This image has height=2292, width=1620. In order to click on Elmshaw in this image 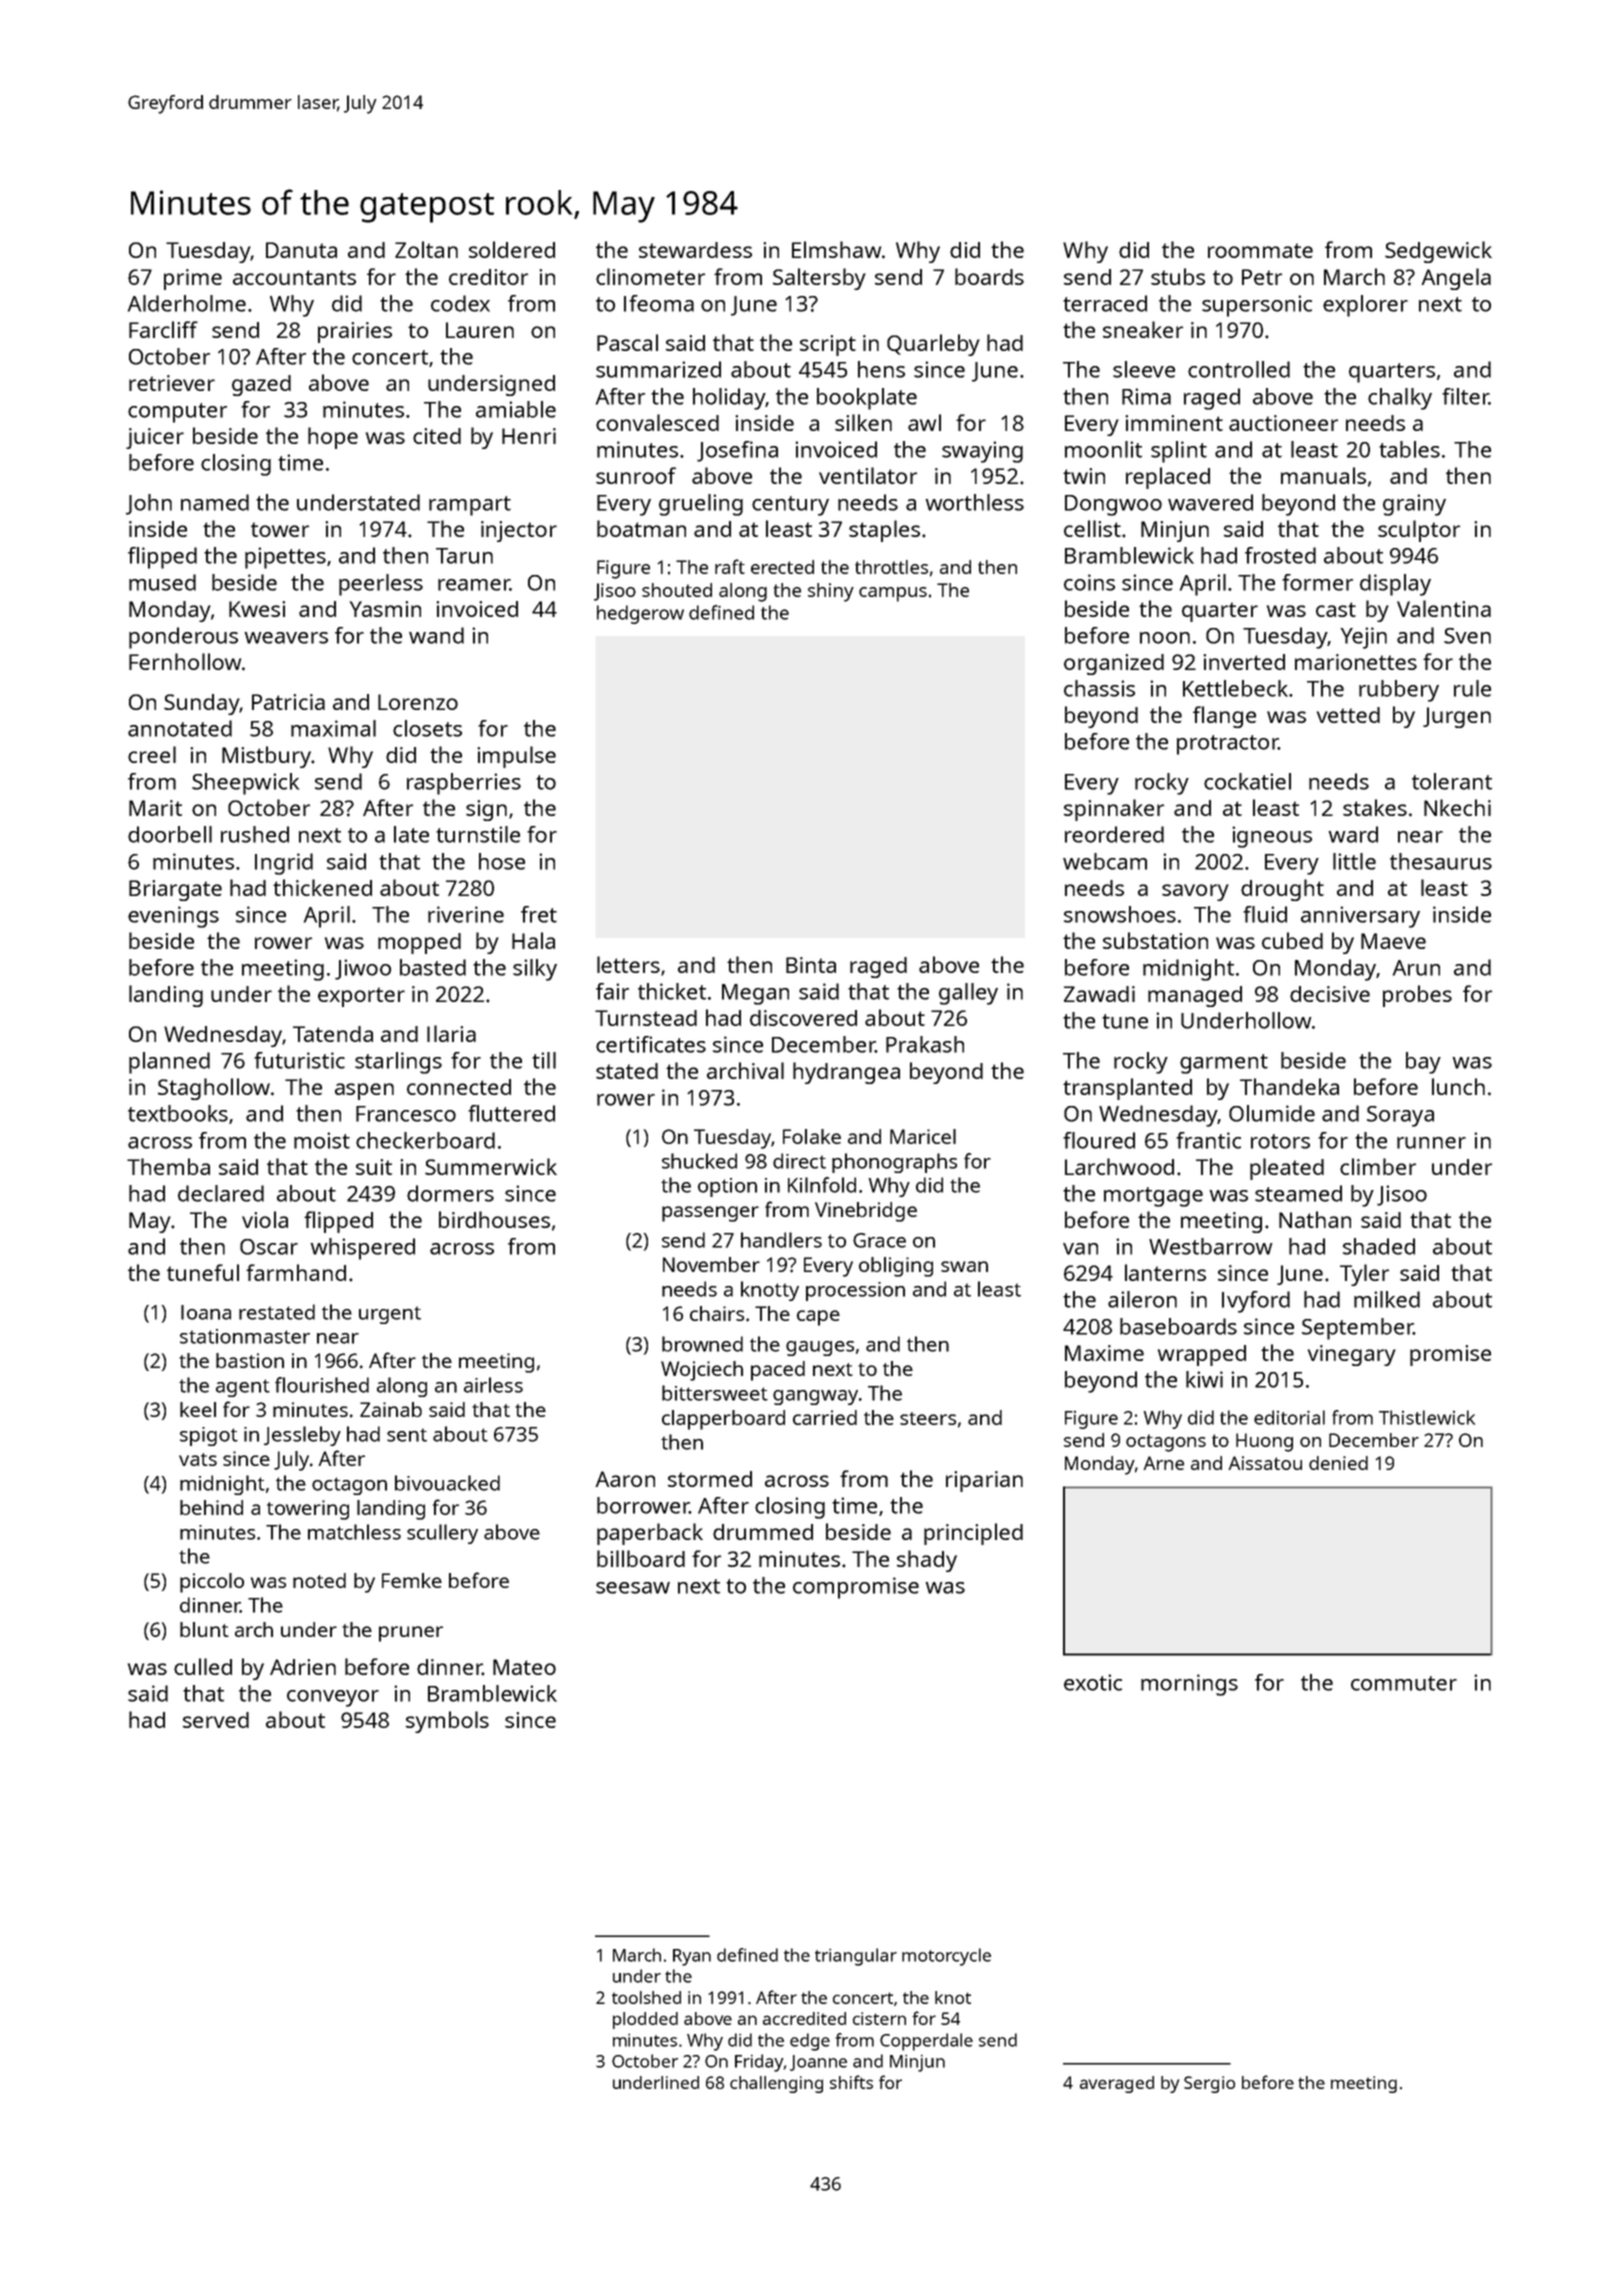, I will do `click(836, 249)`.
